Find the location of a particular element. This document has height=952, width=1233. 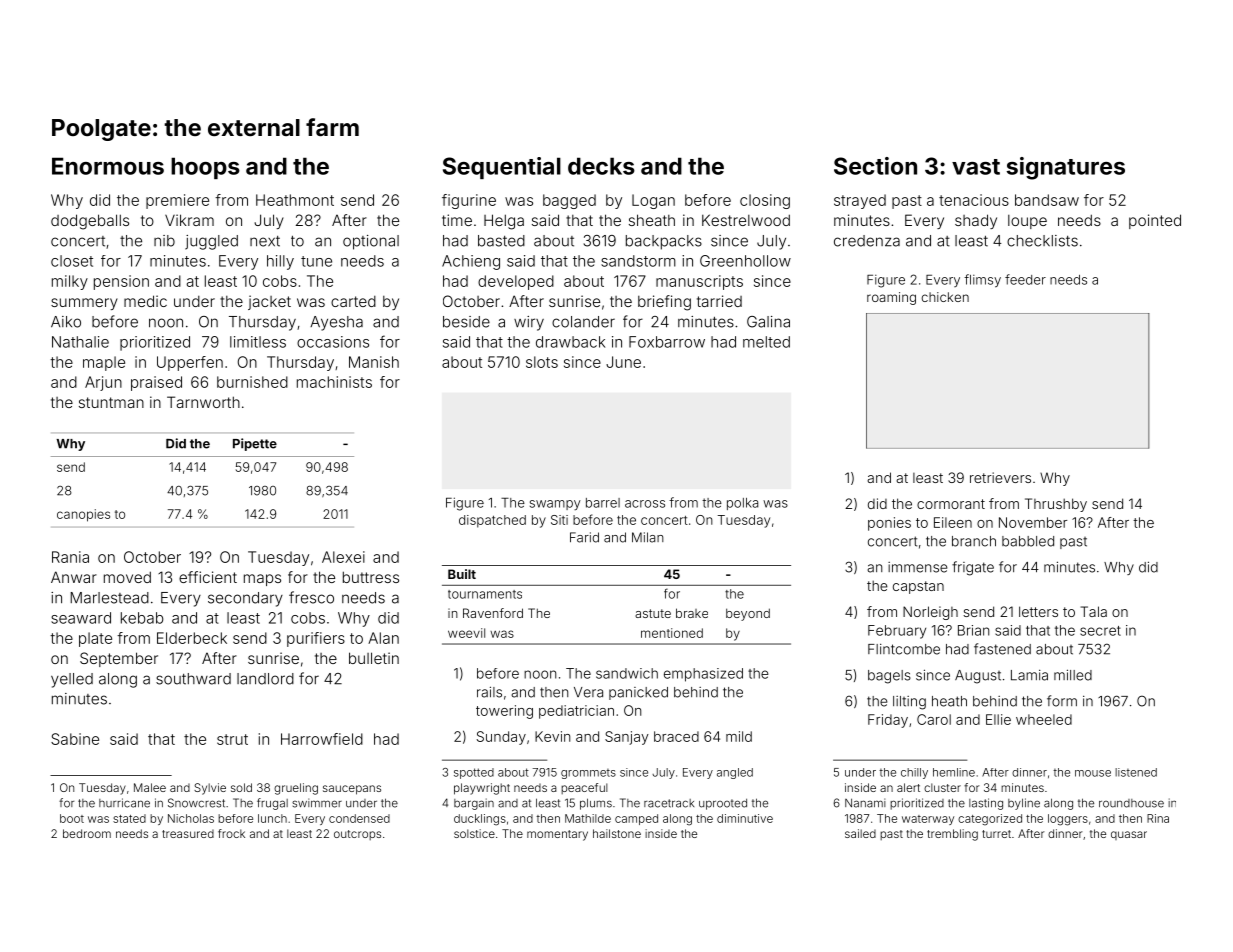

canopies is located at coordinates (83, 515).
